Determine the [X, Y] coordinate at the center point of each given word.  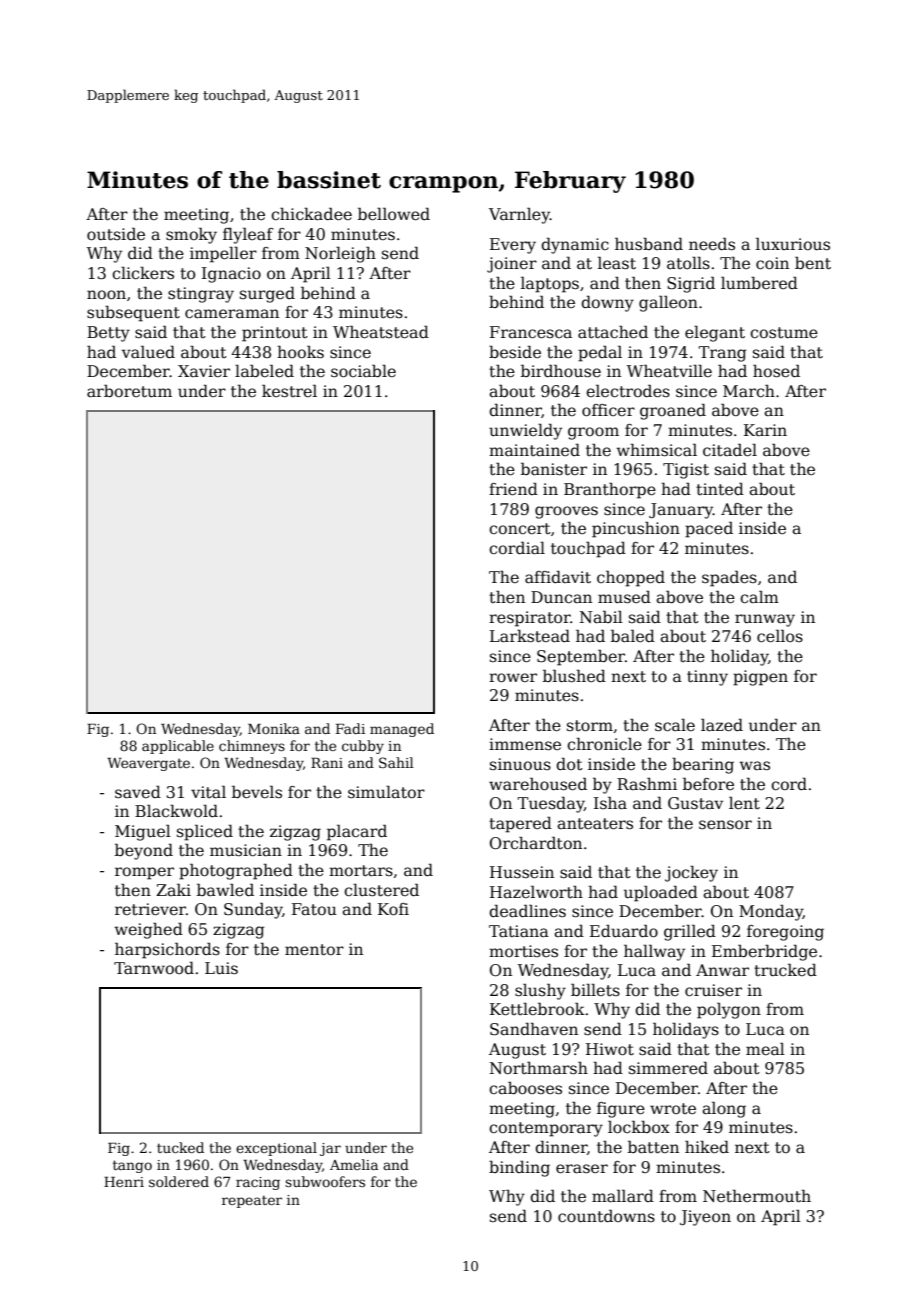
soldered [179, 1181]
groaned [673, 412]
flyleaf [248, 235]
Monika [274, 728]
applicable [178, 747]
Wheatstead [381, 332]
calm [759, 596]
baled [633, 636]
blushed [574, 675]
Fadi [350, 728]
